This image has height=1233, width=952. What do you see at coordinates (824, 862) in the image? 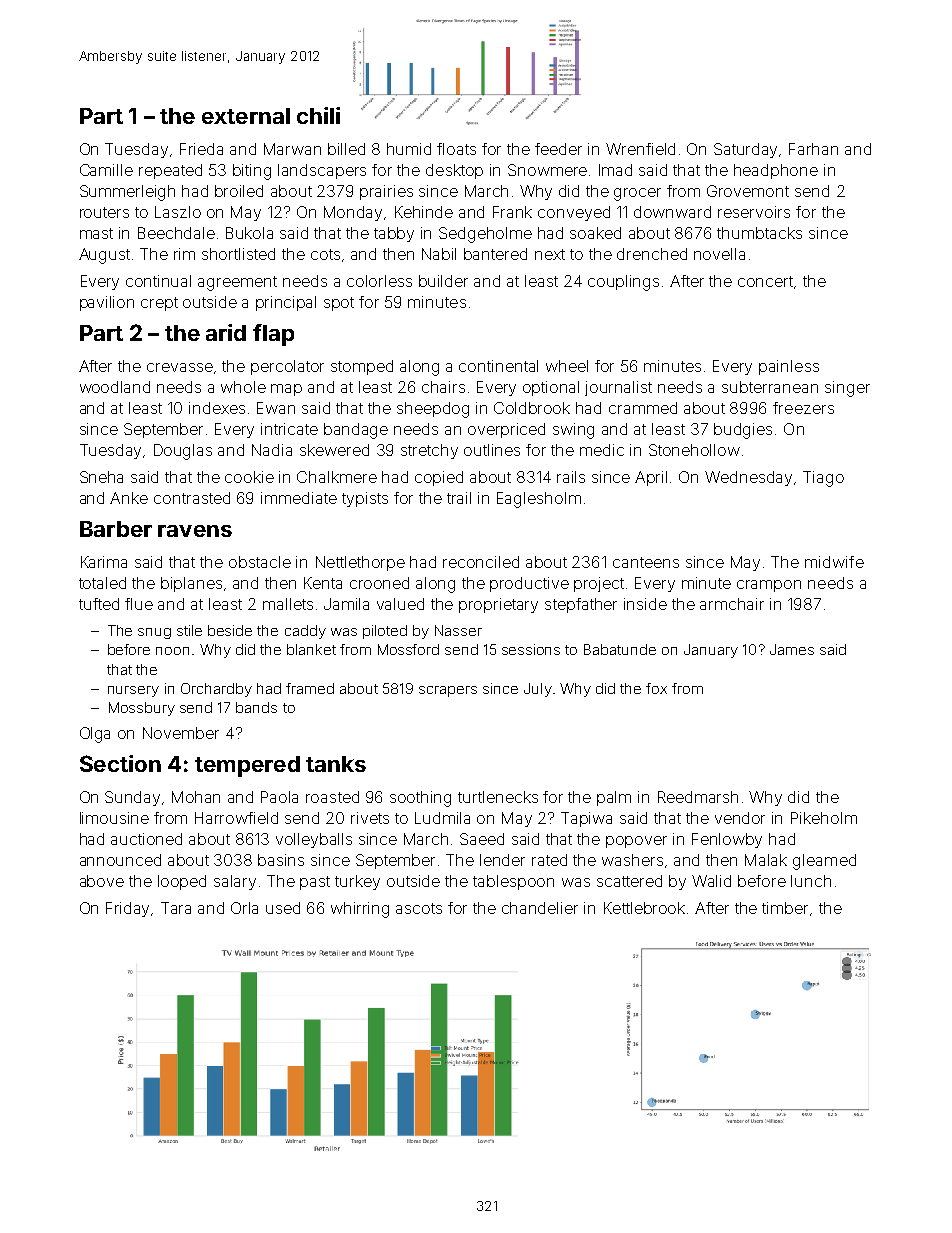
I see `gleamed` at bounding box center [824, 862].
